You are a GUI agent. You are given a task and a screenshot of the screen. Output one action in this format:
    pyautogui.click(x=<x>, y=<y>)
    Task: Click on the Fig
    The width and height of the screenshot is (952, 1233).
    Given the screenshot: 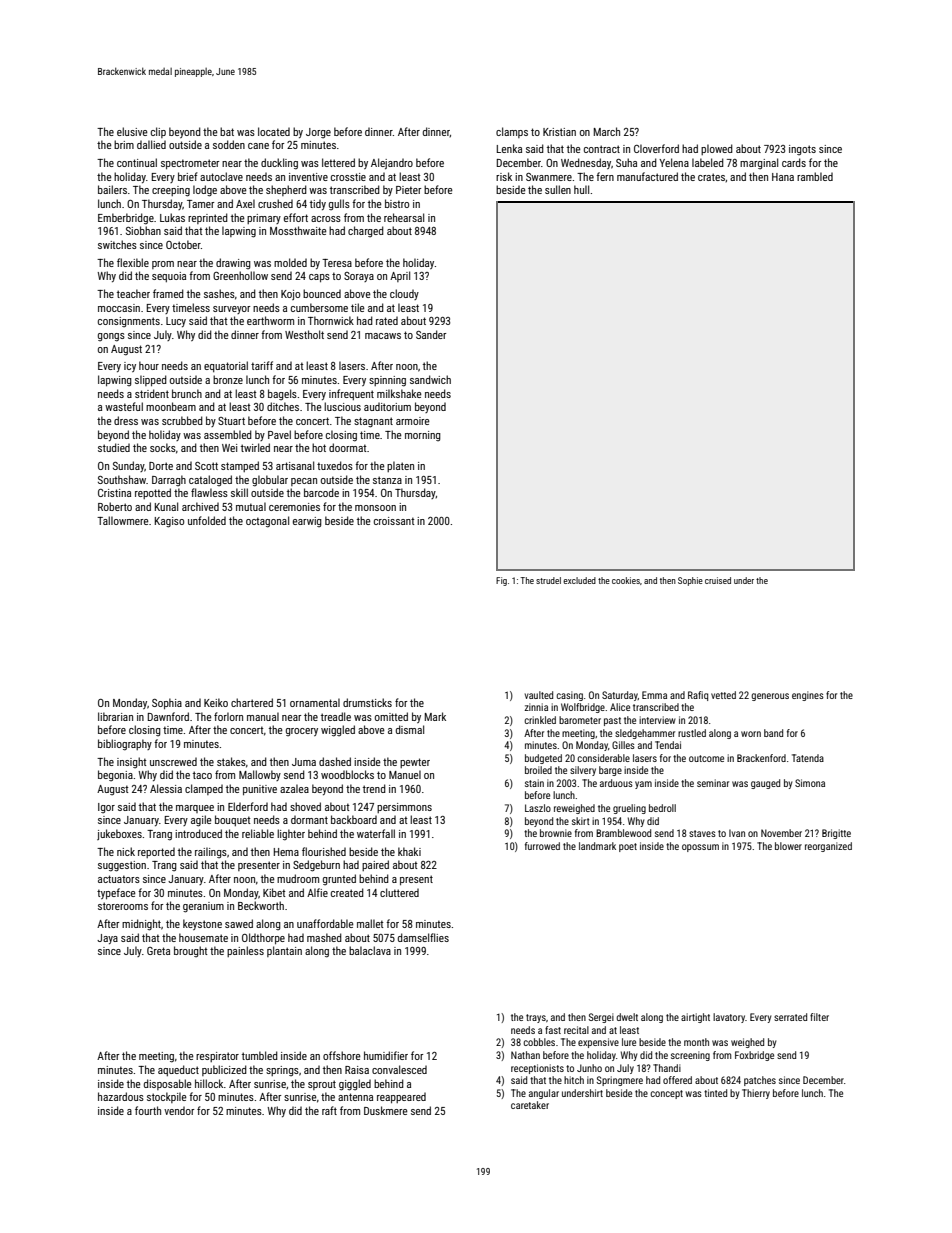 What is the action you would take?
    pyautogui.click(x=501, y=581)
